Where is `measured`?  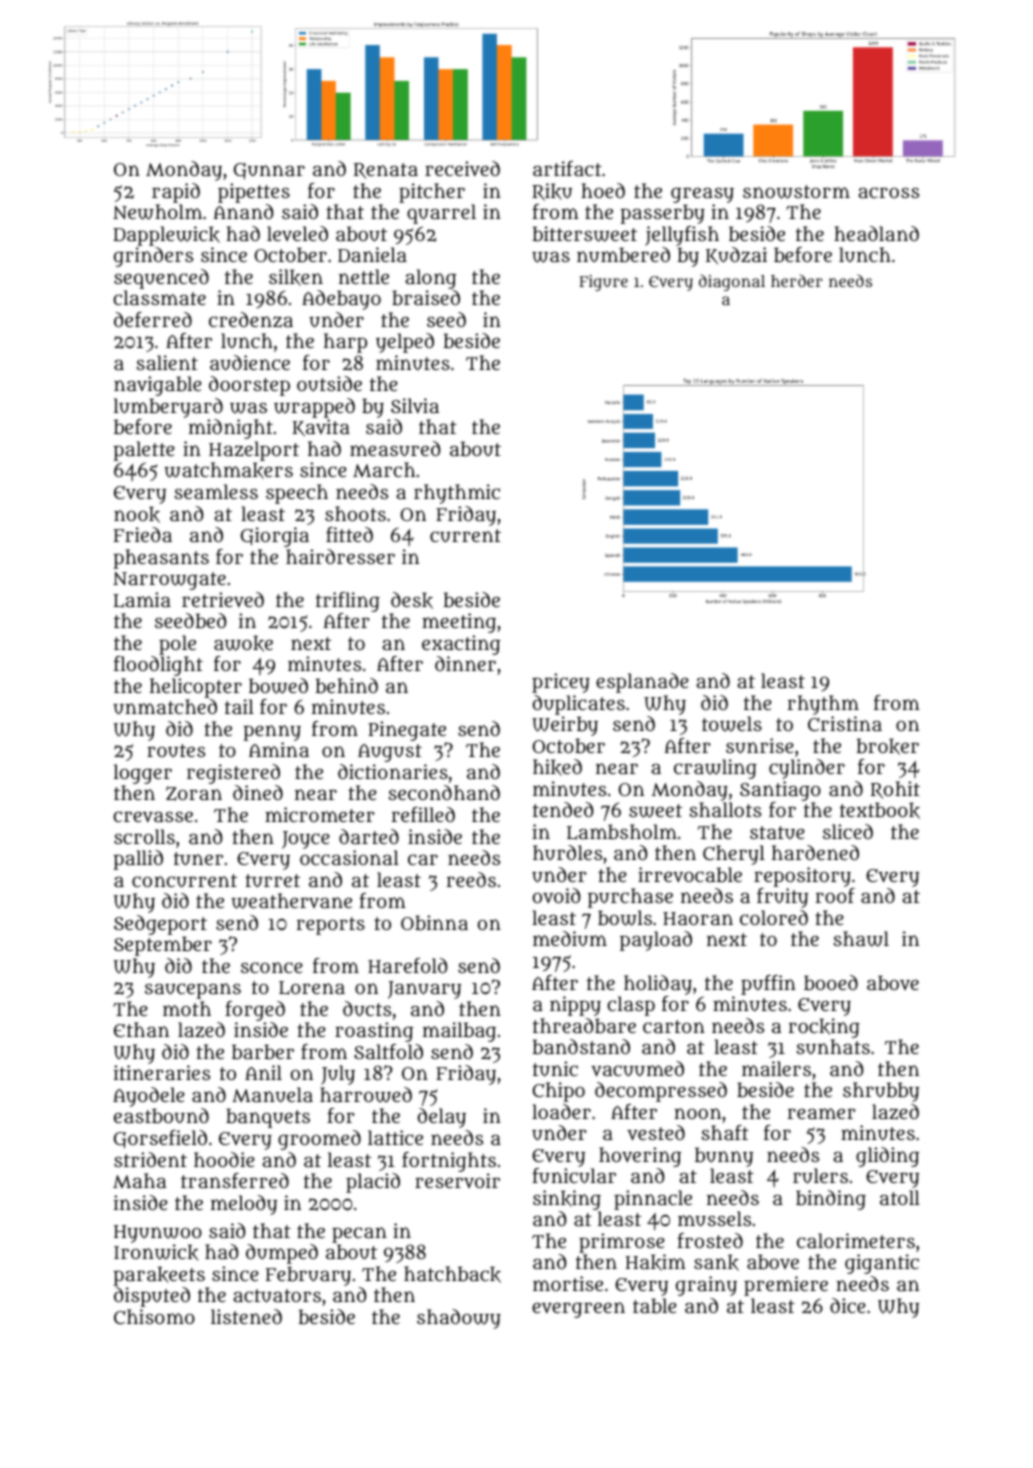
measured is located at coordinates (395, 449).
